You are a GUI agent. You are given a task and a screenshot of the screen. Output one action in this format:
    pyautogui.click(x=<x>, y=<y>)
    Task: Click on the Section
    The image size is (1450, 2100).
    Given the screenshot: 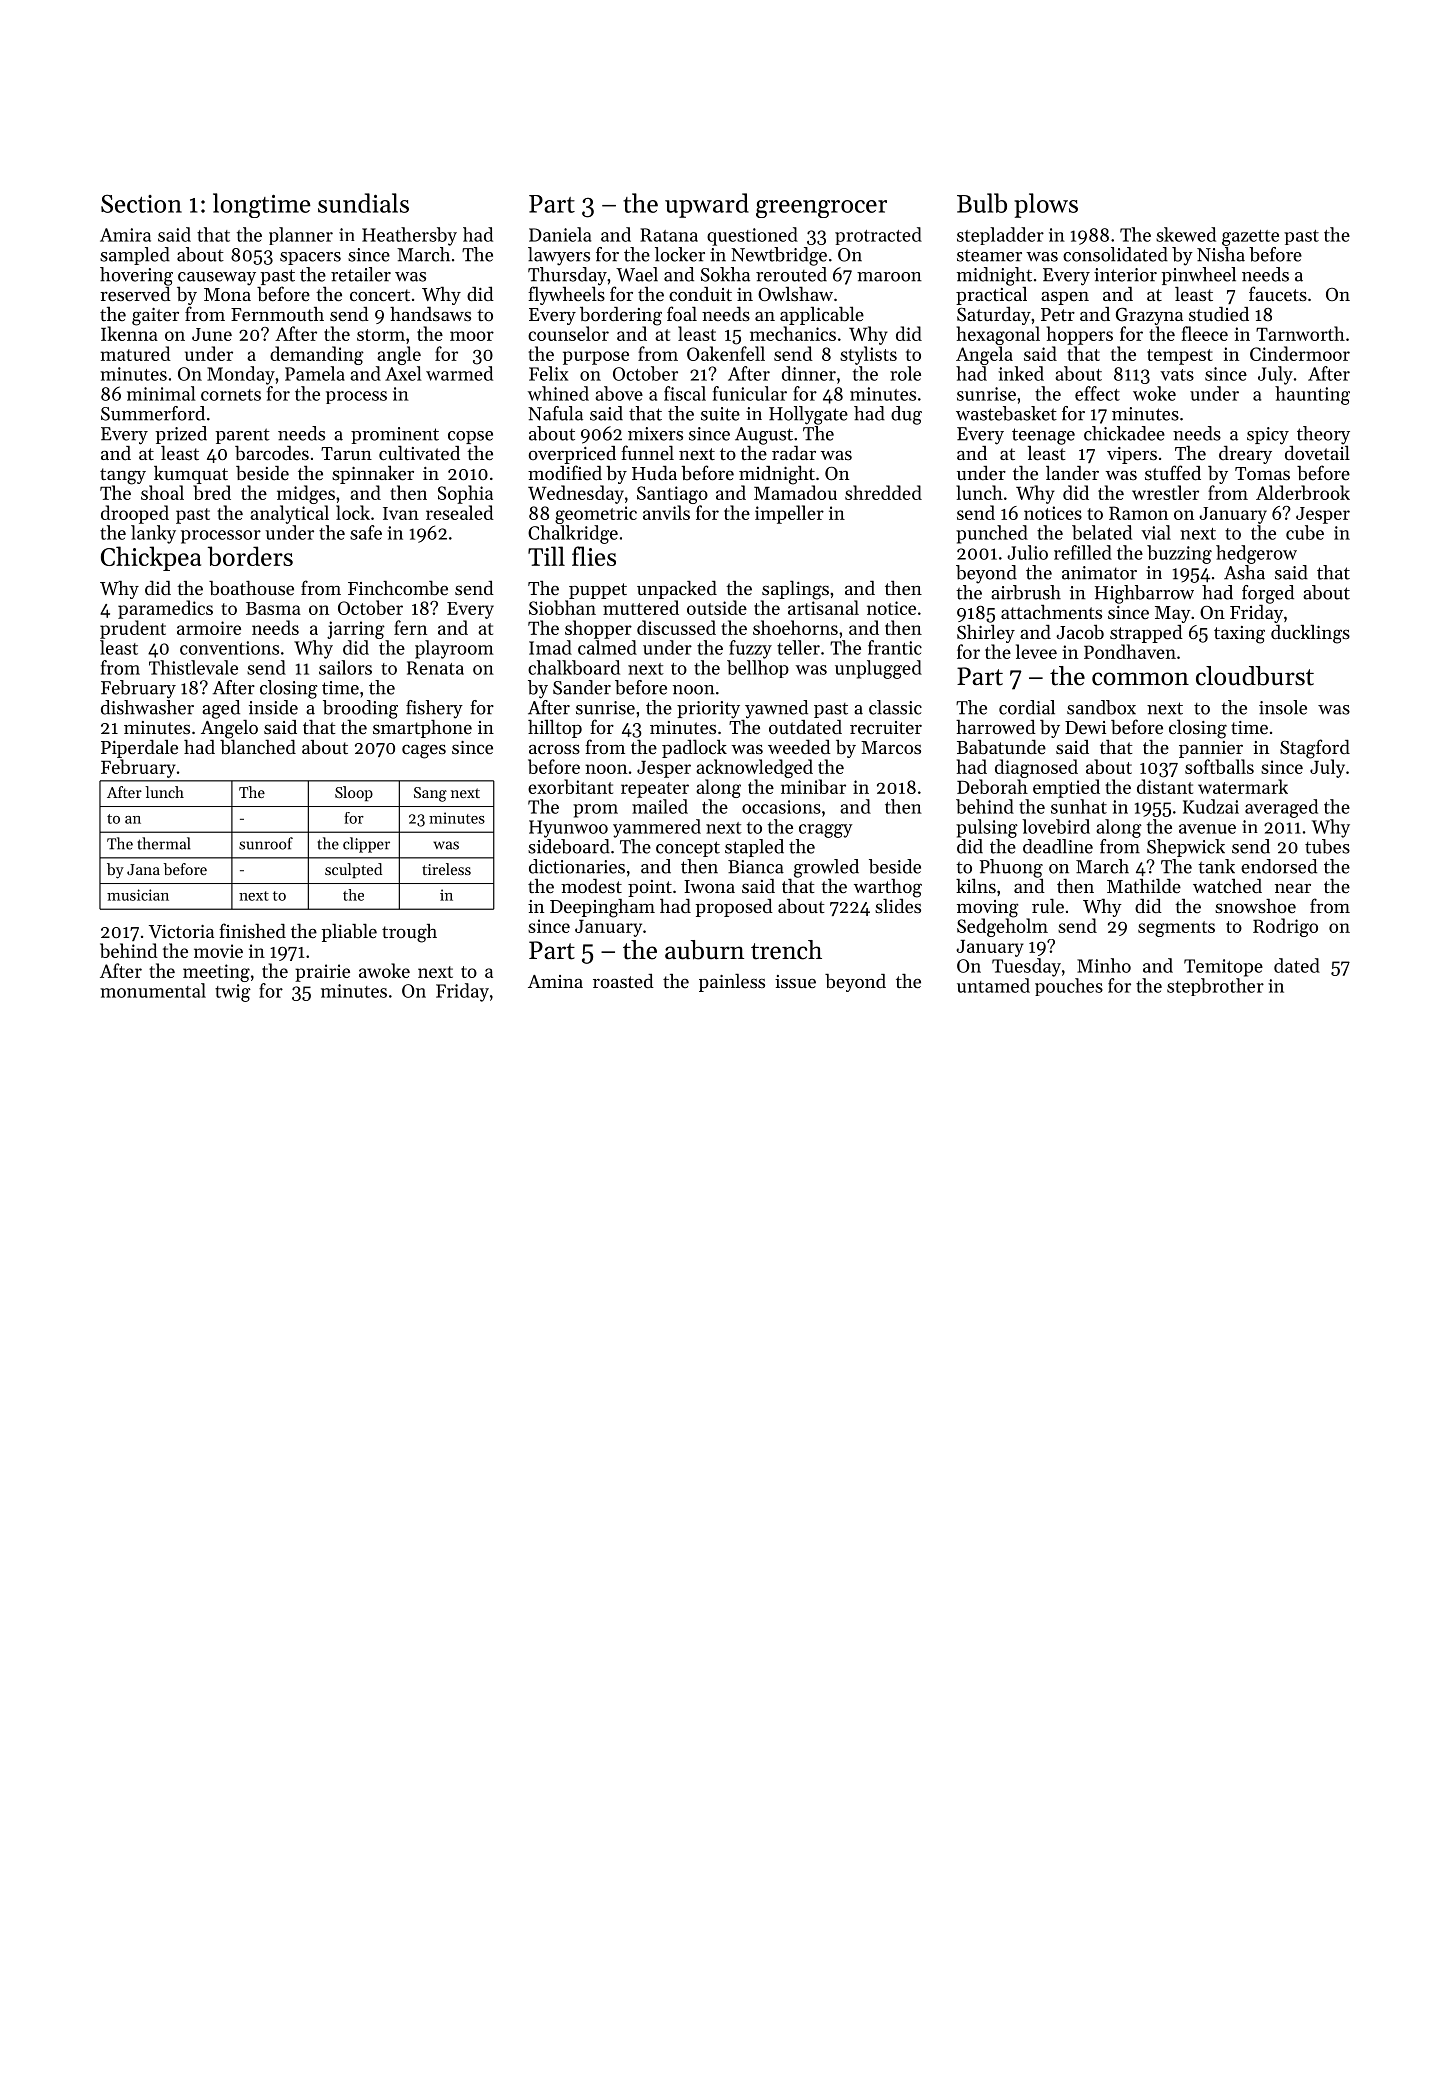 What is the action you would take?
    pyautogui.click(x=141, y=204)
